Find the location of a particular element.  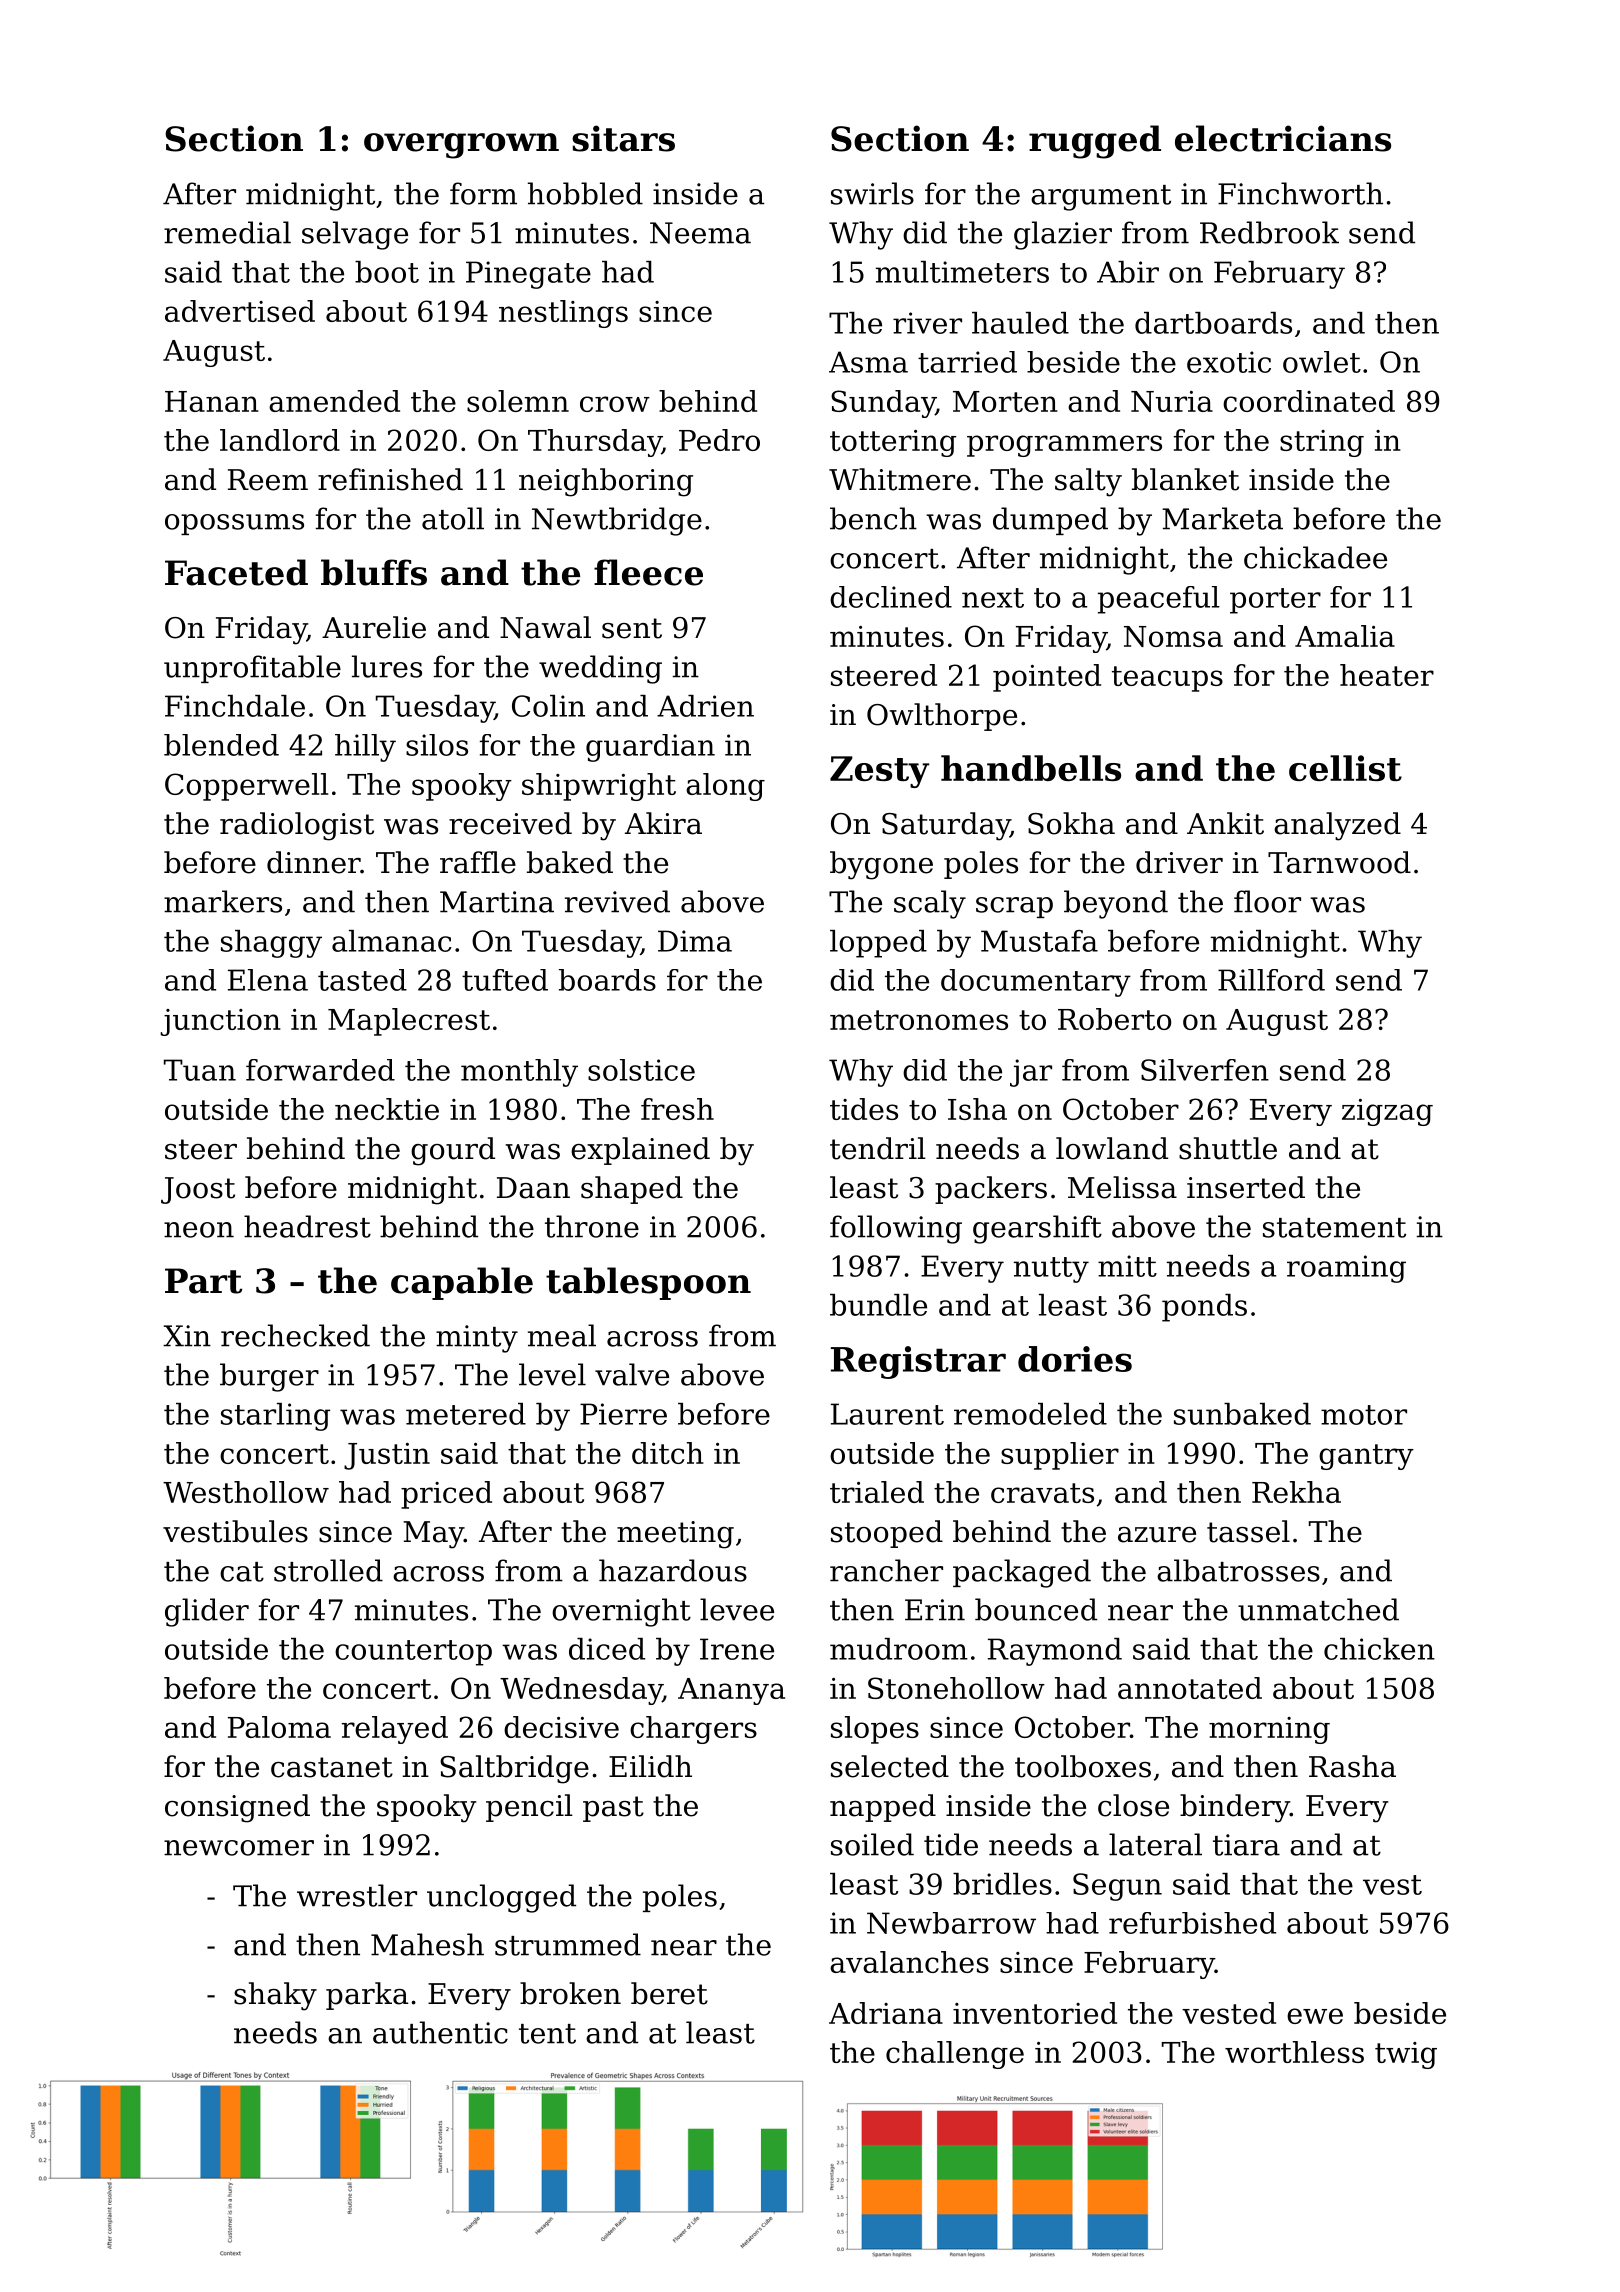

zigzag is located at coordinates (1387, 1112).
